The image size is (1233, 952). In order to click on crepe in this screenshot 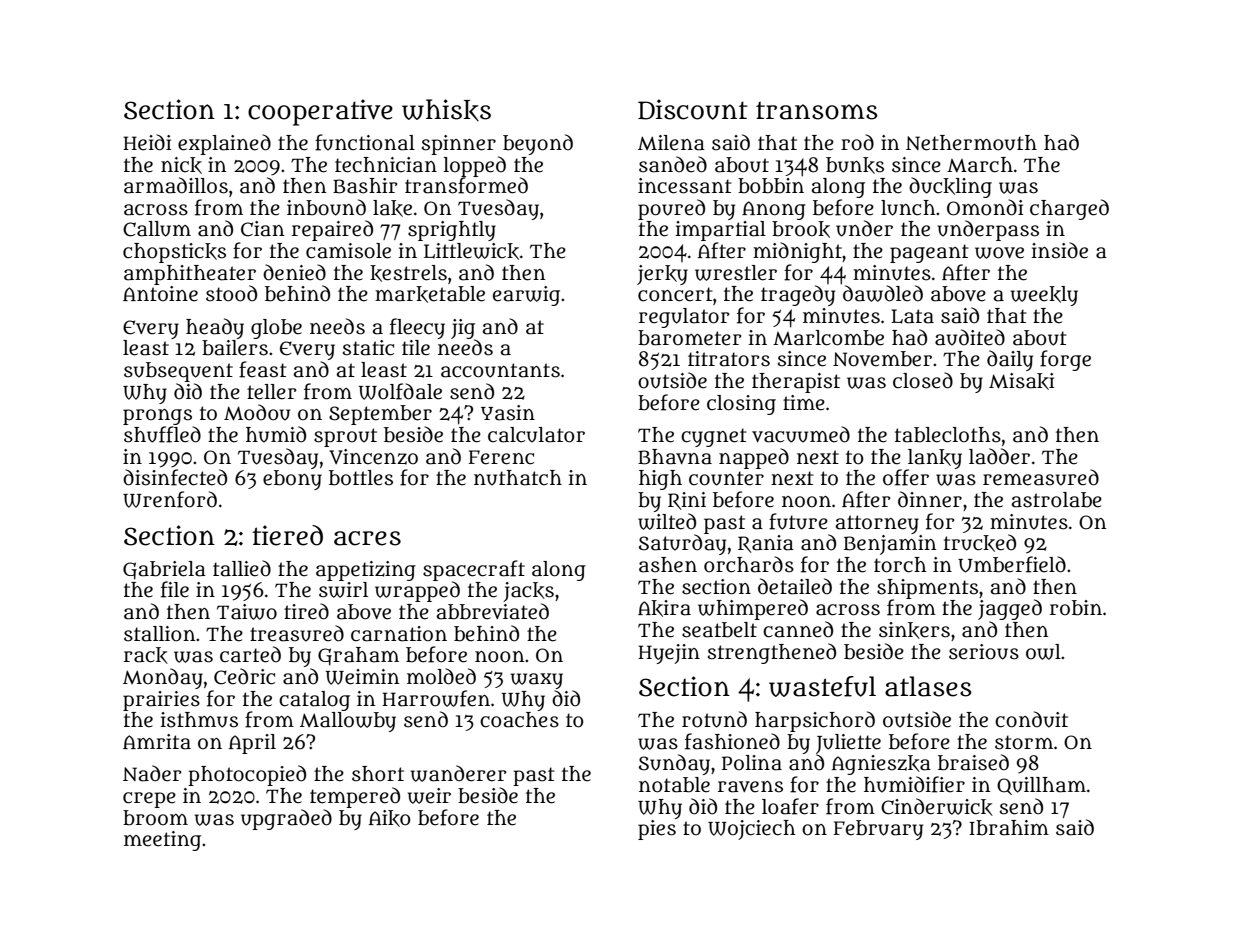, I will do `click(149, 800)`.
